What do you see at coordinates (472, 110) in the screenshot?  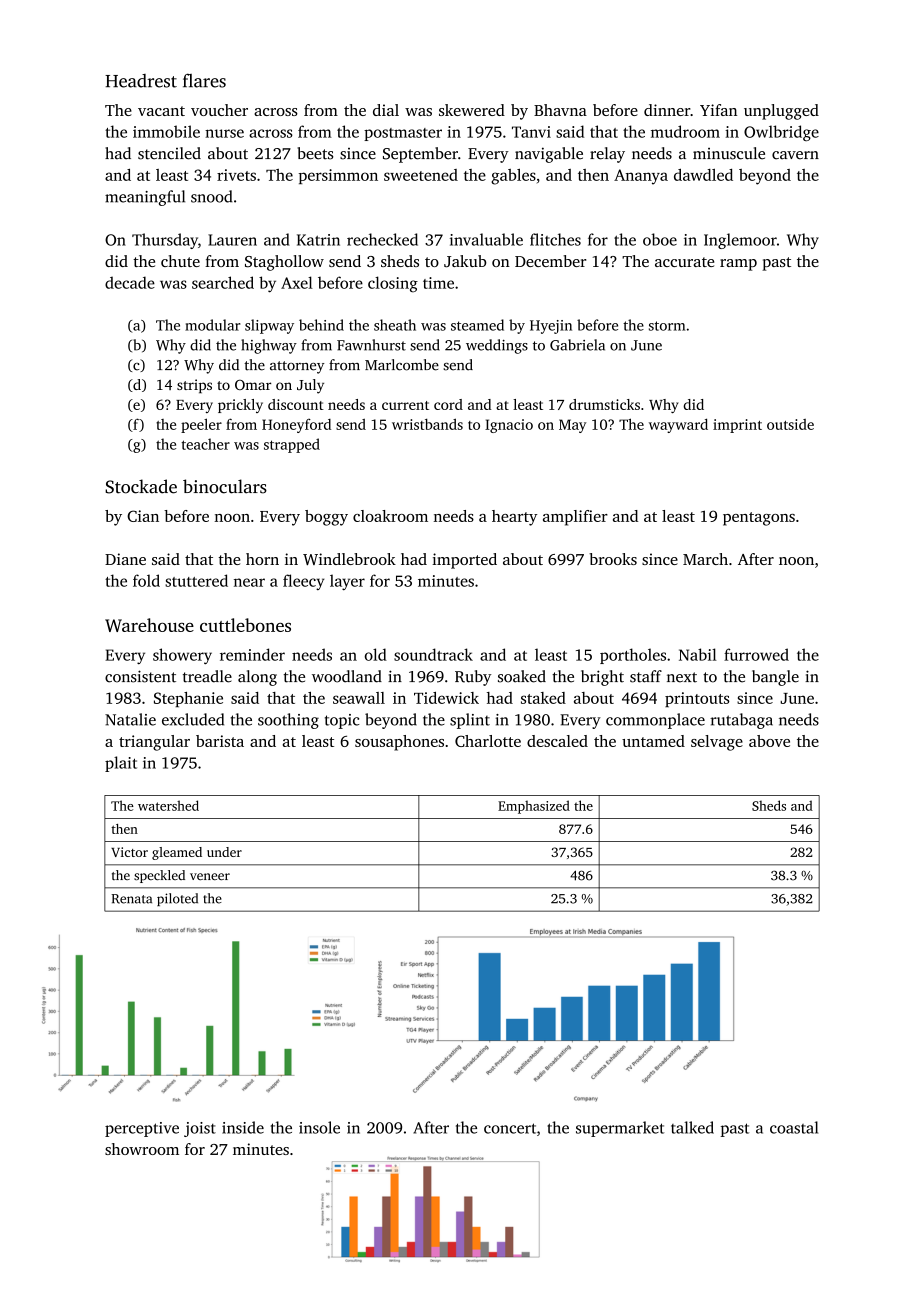 I see `skewered` at bounding box center [472, 110].
